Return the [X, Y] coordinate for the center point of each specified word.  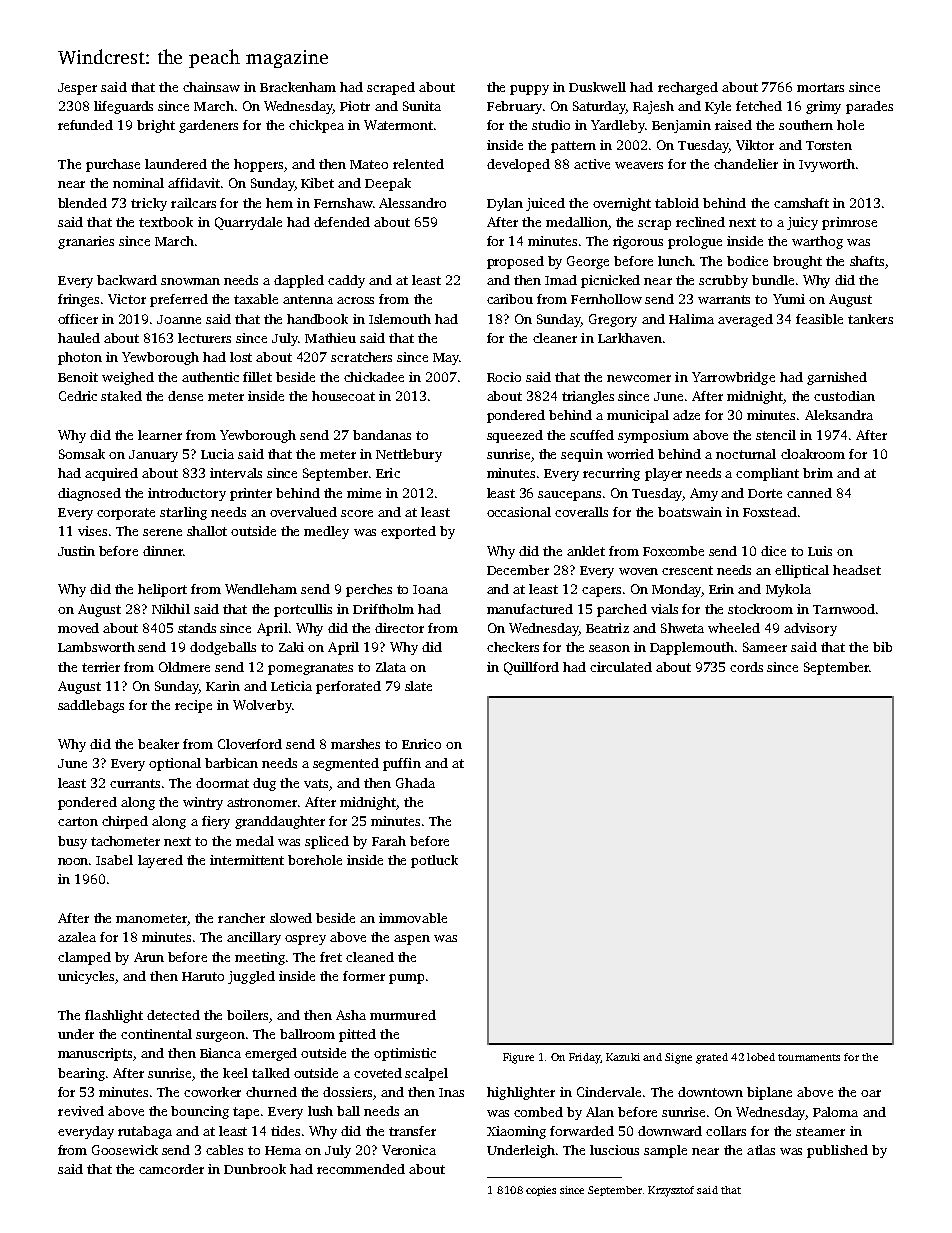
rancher [241, 918]
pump [406, 979]
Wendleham [261, 589]
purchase [113, 165]
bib [882, 647]
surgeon [220, 1037]
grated [712, 1058]
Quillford [531, 668]
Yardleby [618, 126]
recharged [688, 88]
